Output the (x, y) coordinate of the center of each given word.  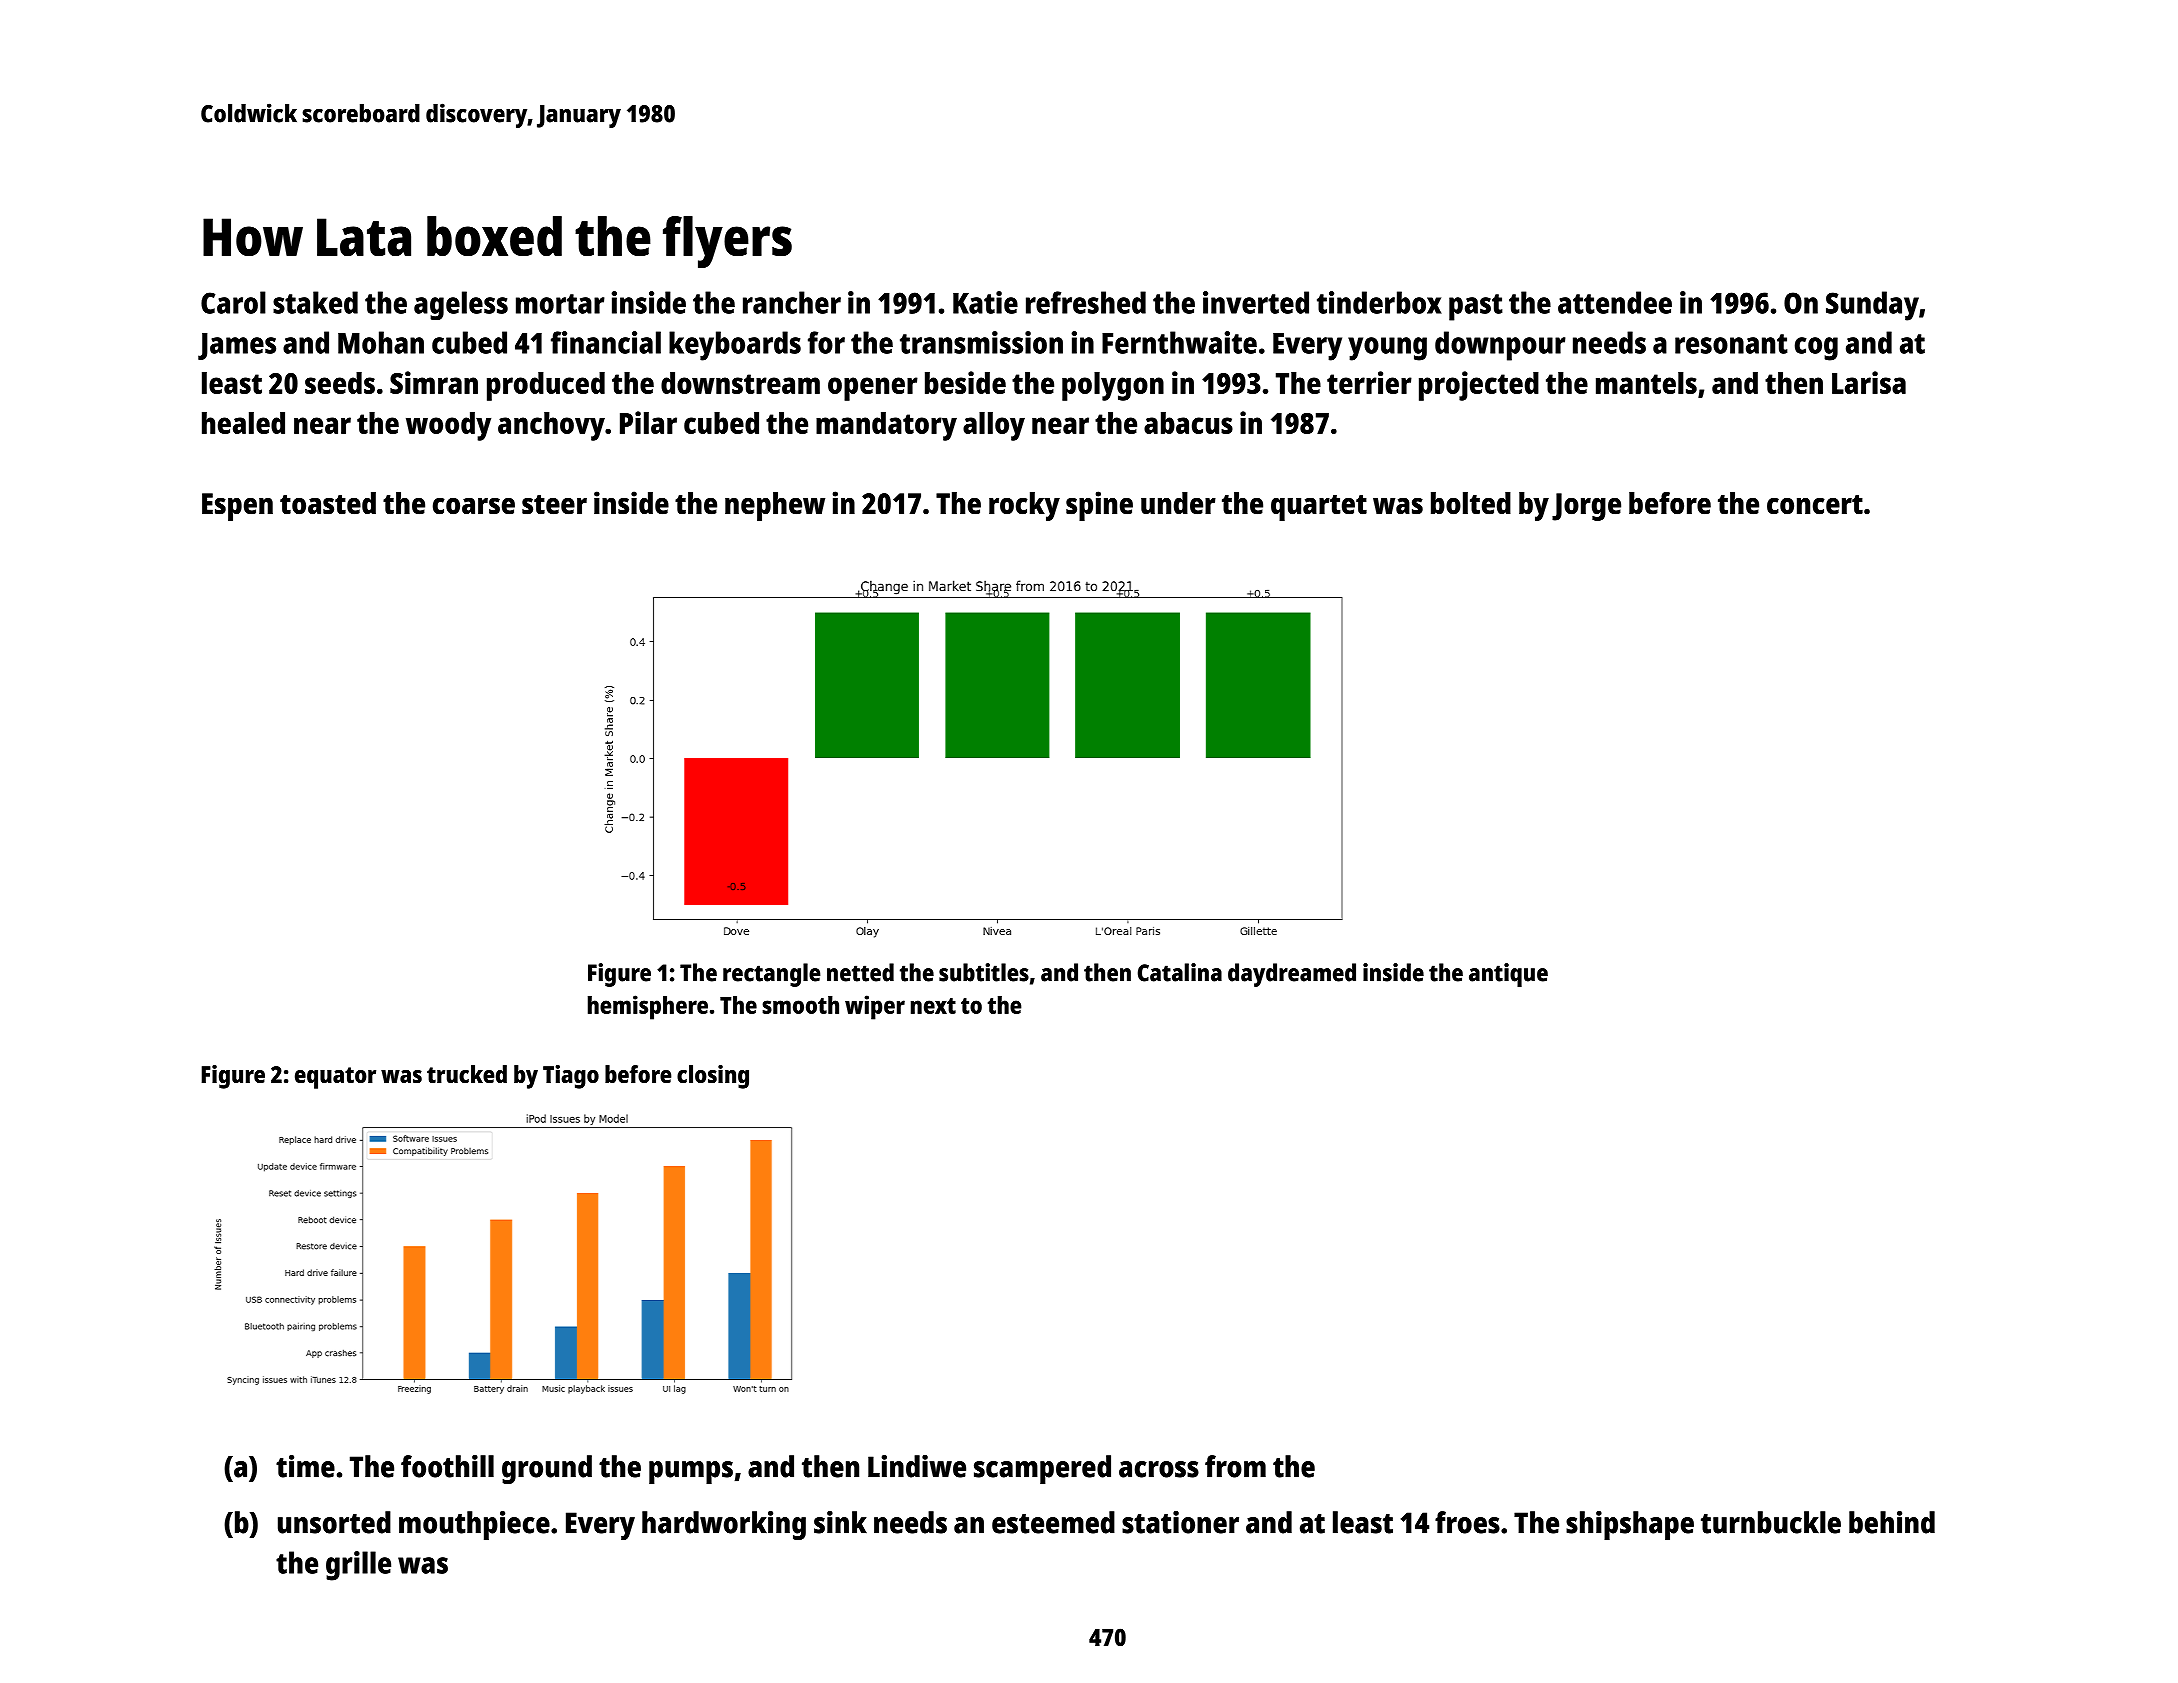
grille (358, 1566)
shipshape (1630, 1525)
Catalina (1180, 972)
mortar (560, 304)
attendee (1615, 302)
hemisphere (648, 1007)
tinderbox (1379, 302)
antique (1508, 975)
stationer (1180, 1522)
